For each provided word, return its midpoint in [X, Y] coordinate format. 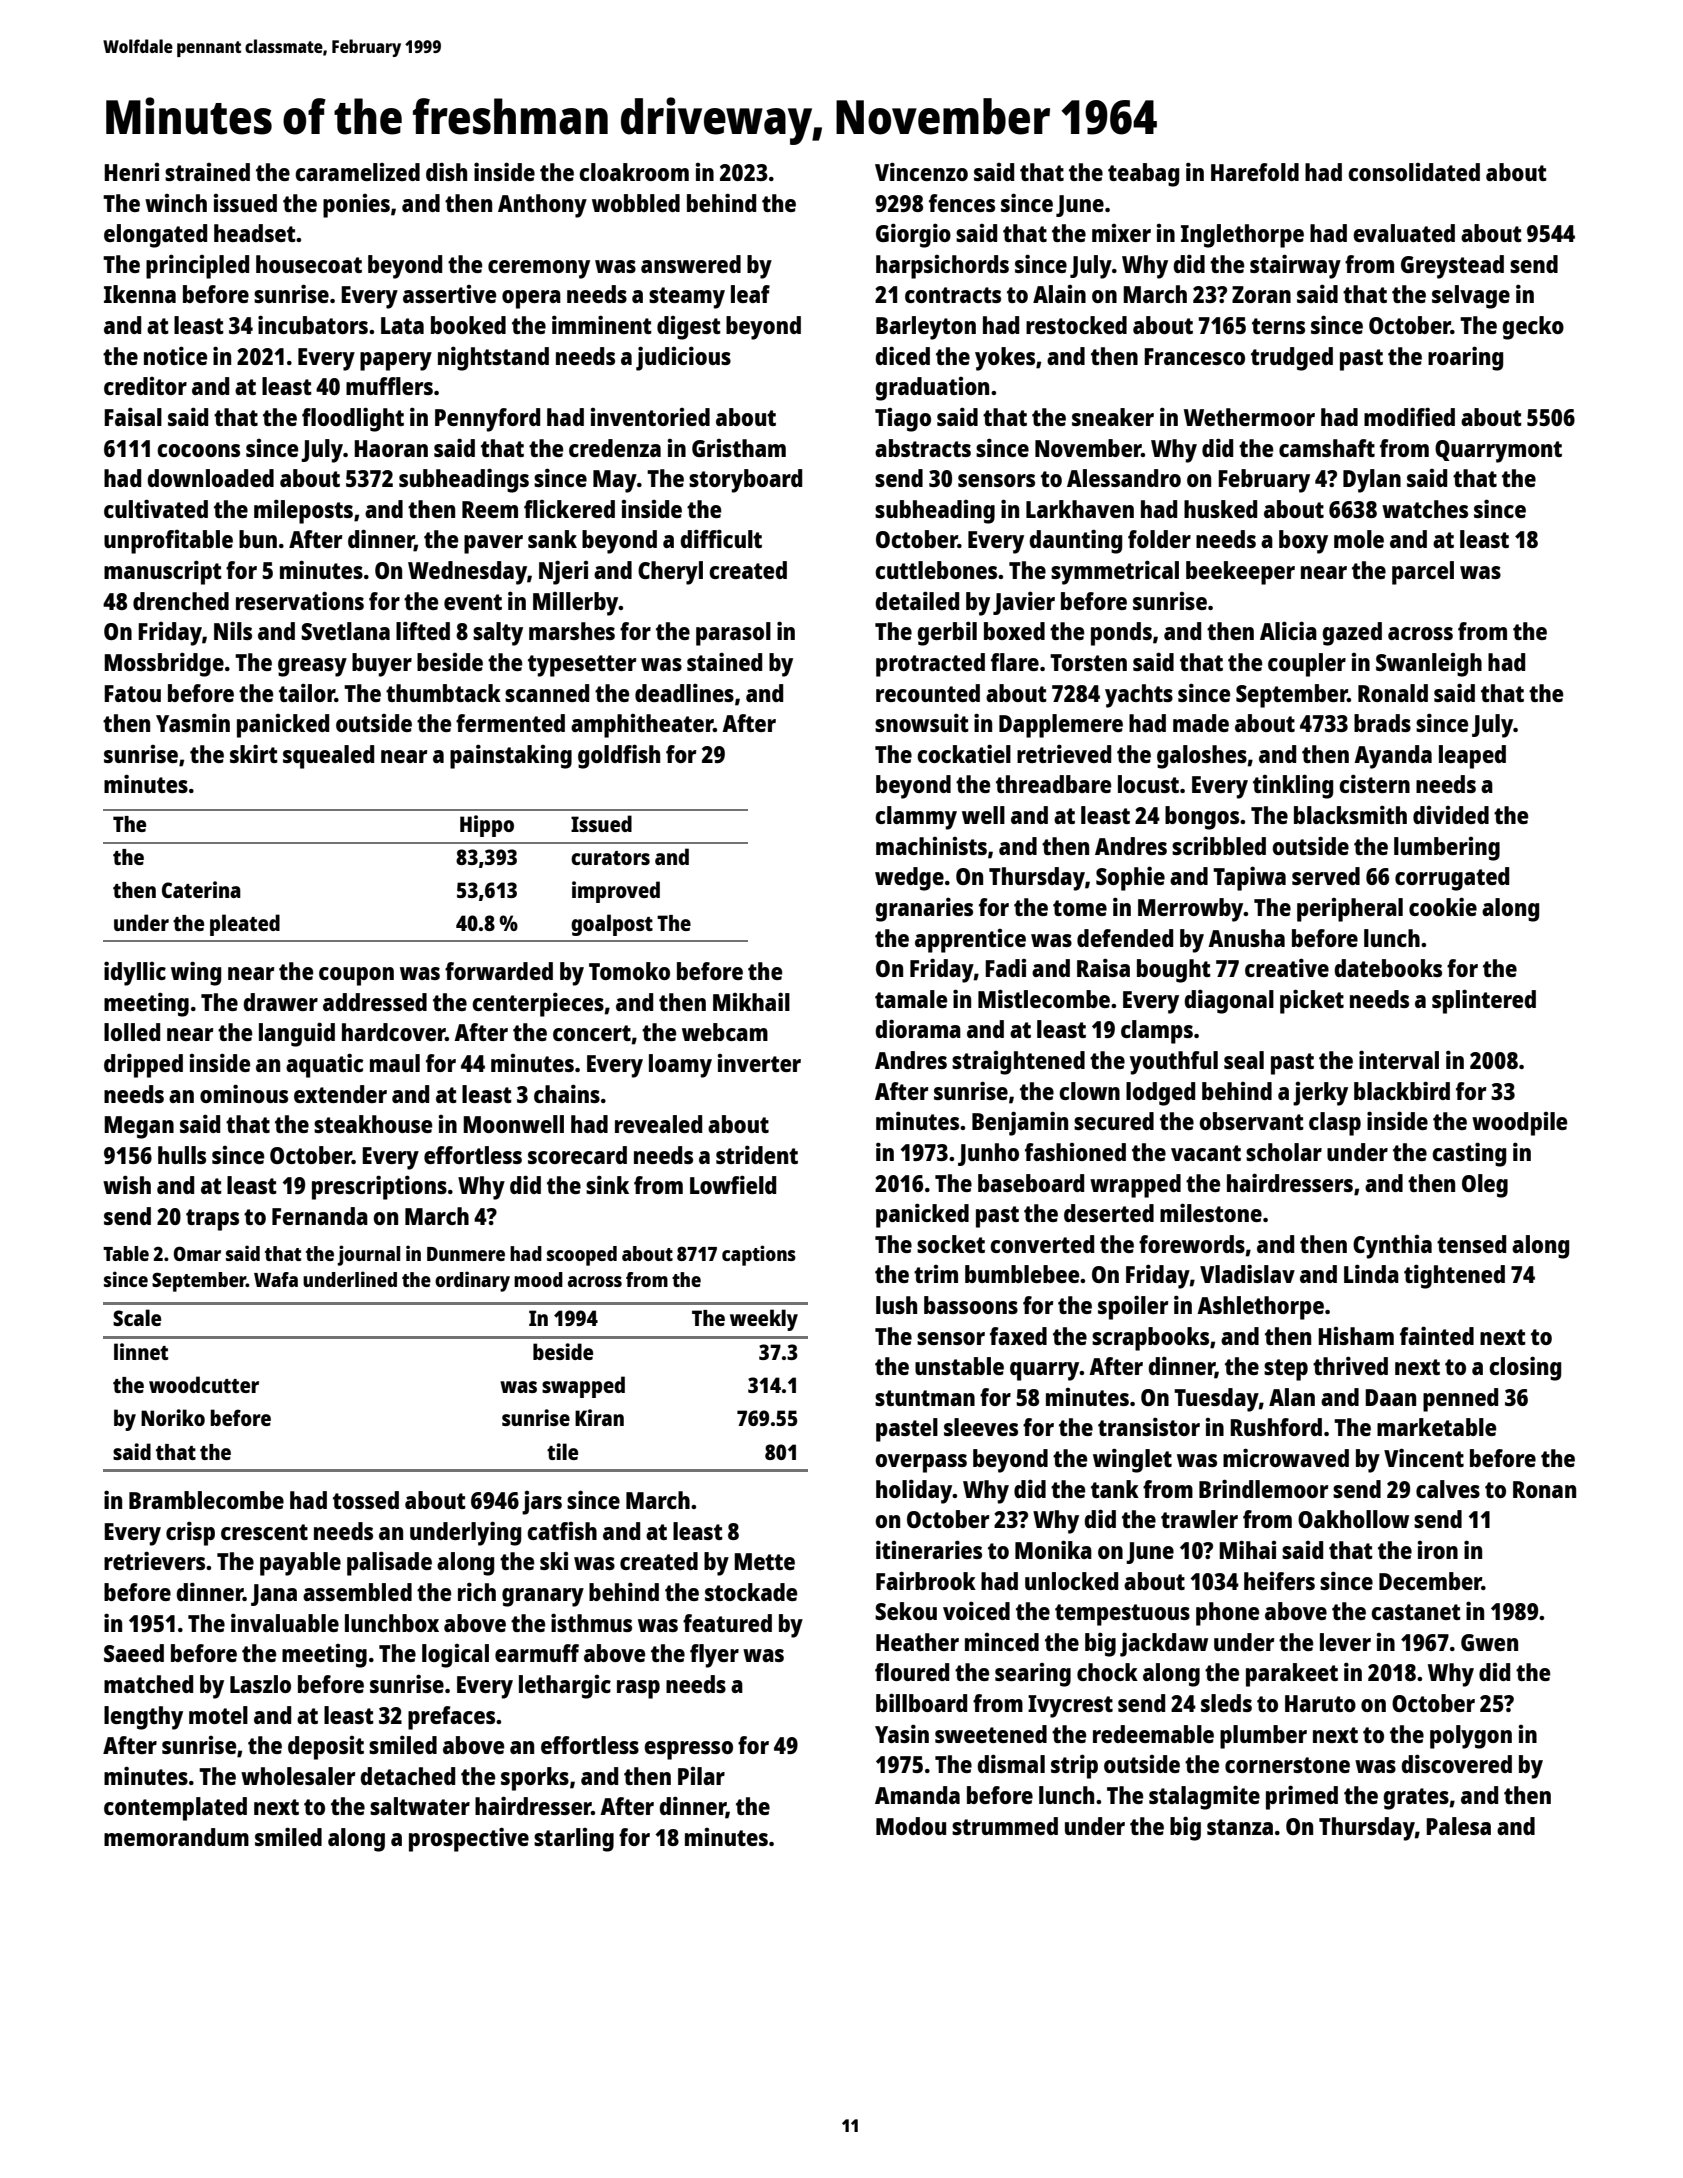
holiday [914, 1491]
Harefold [1255, 172]
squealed [328, 757]
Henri [131, 172]
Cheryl [670, 573]
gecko [1533, 328]
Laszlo [260, 1684]
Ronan [1544, 1489]
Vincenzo [921, 171]
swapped [583, 1387]
